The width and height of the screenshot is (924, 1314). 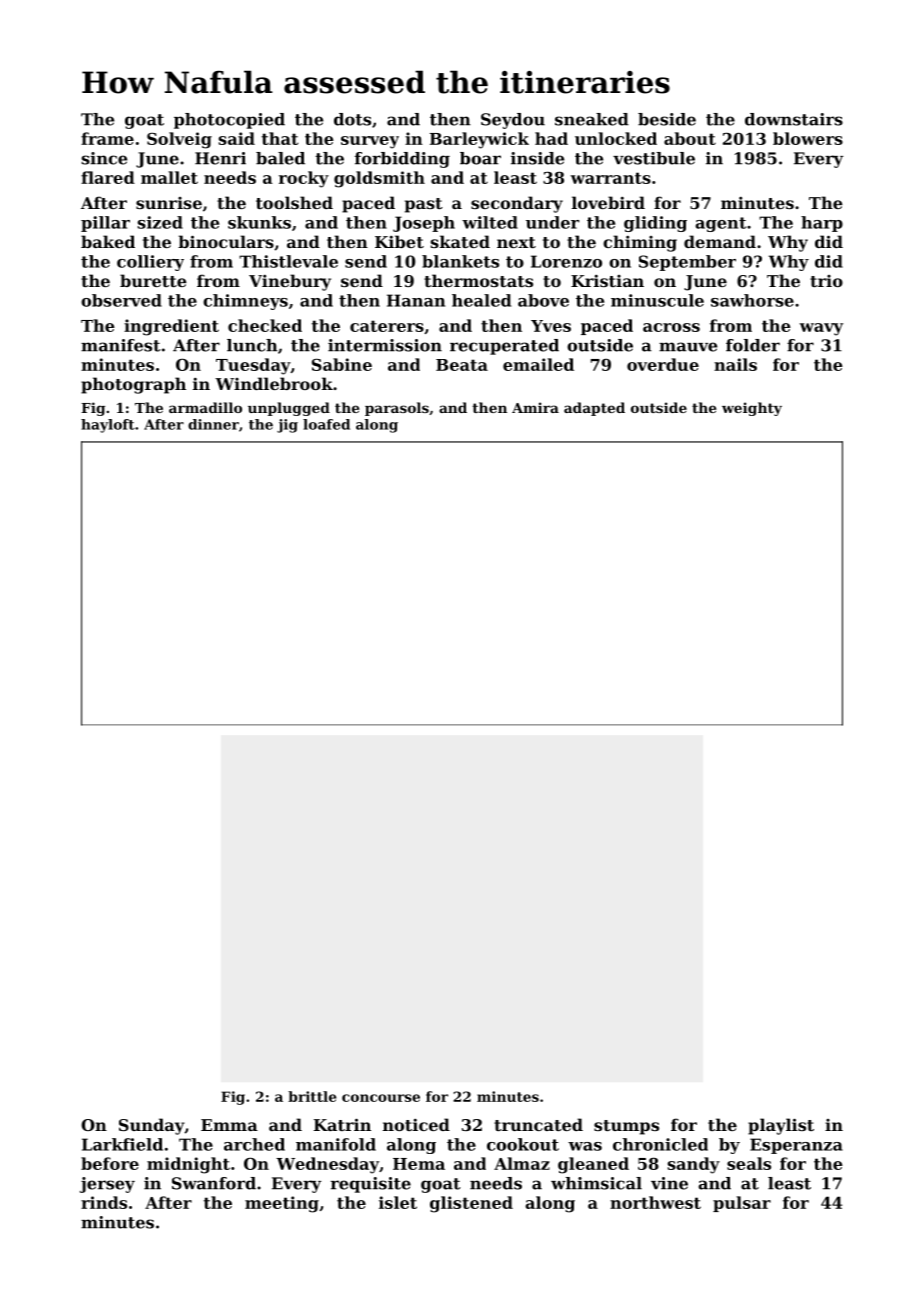 What do you see at coordinates (735, 364) in the screenshot?
I see `nails` at bounding box center [735, 364].
